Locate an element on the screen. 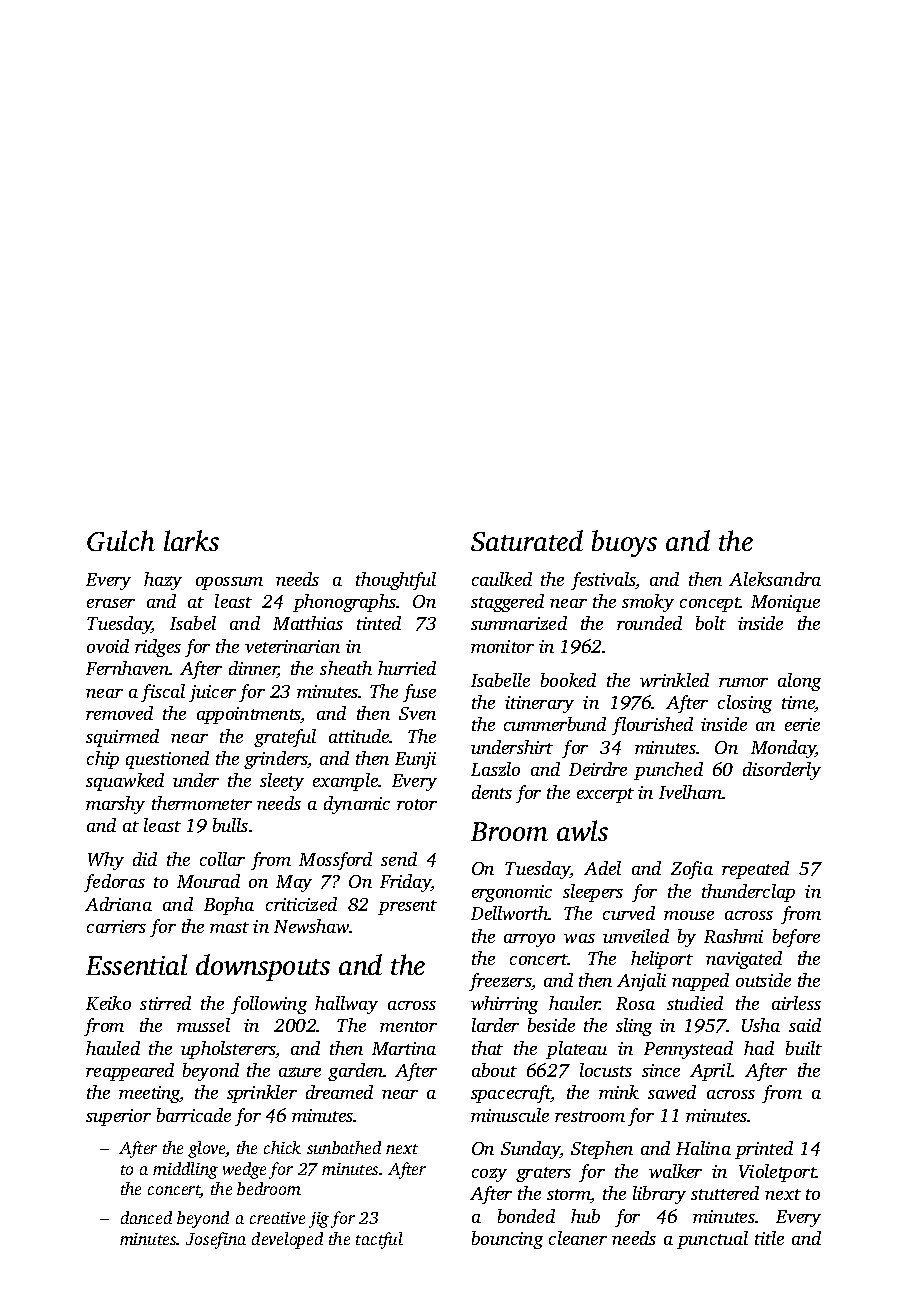 This screenshot has width=908, height=1316. outside is located at coordinates (763, 980).
